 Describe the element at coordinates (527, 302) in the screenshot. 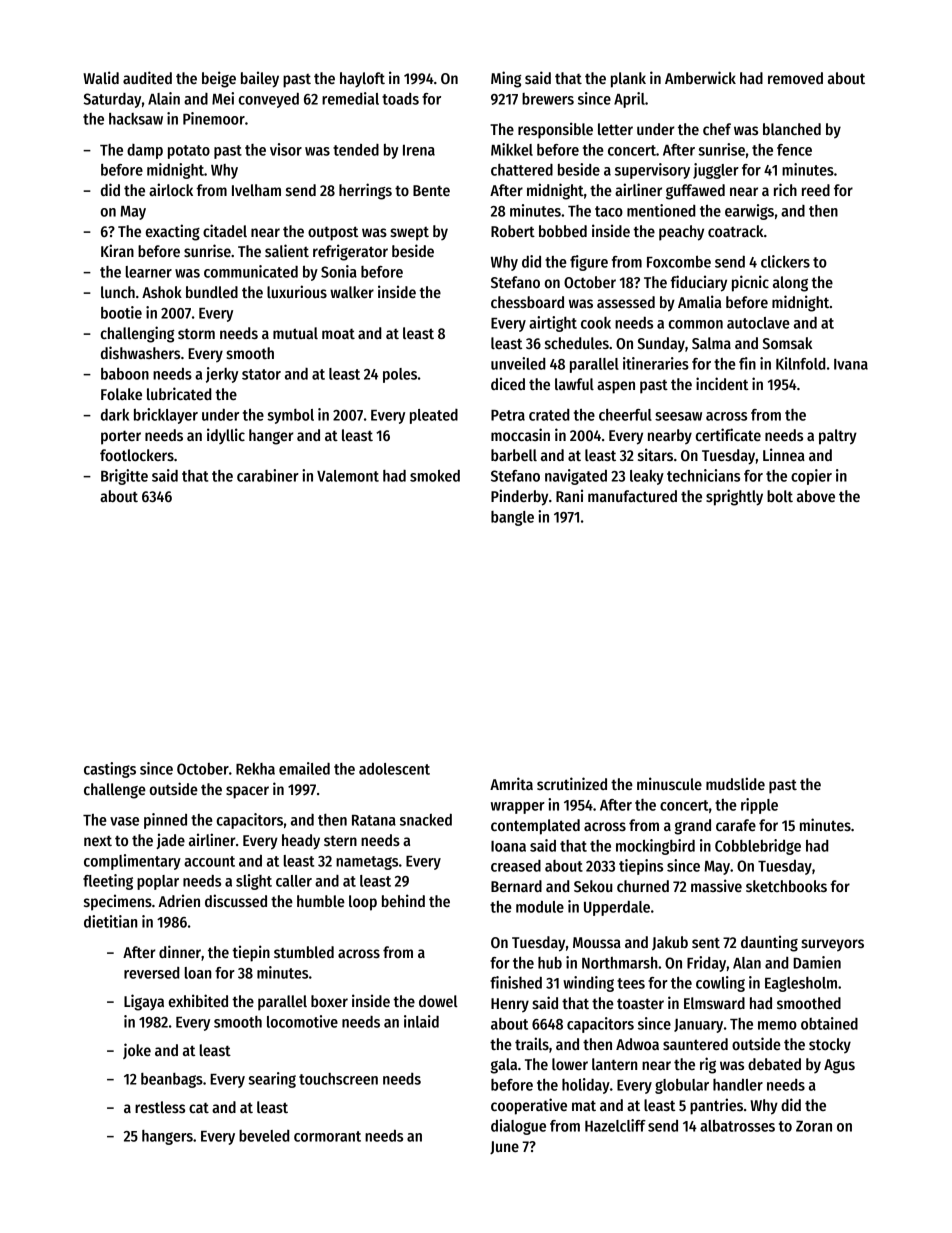

I see `chessboard` at that location.
